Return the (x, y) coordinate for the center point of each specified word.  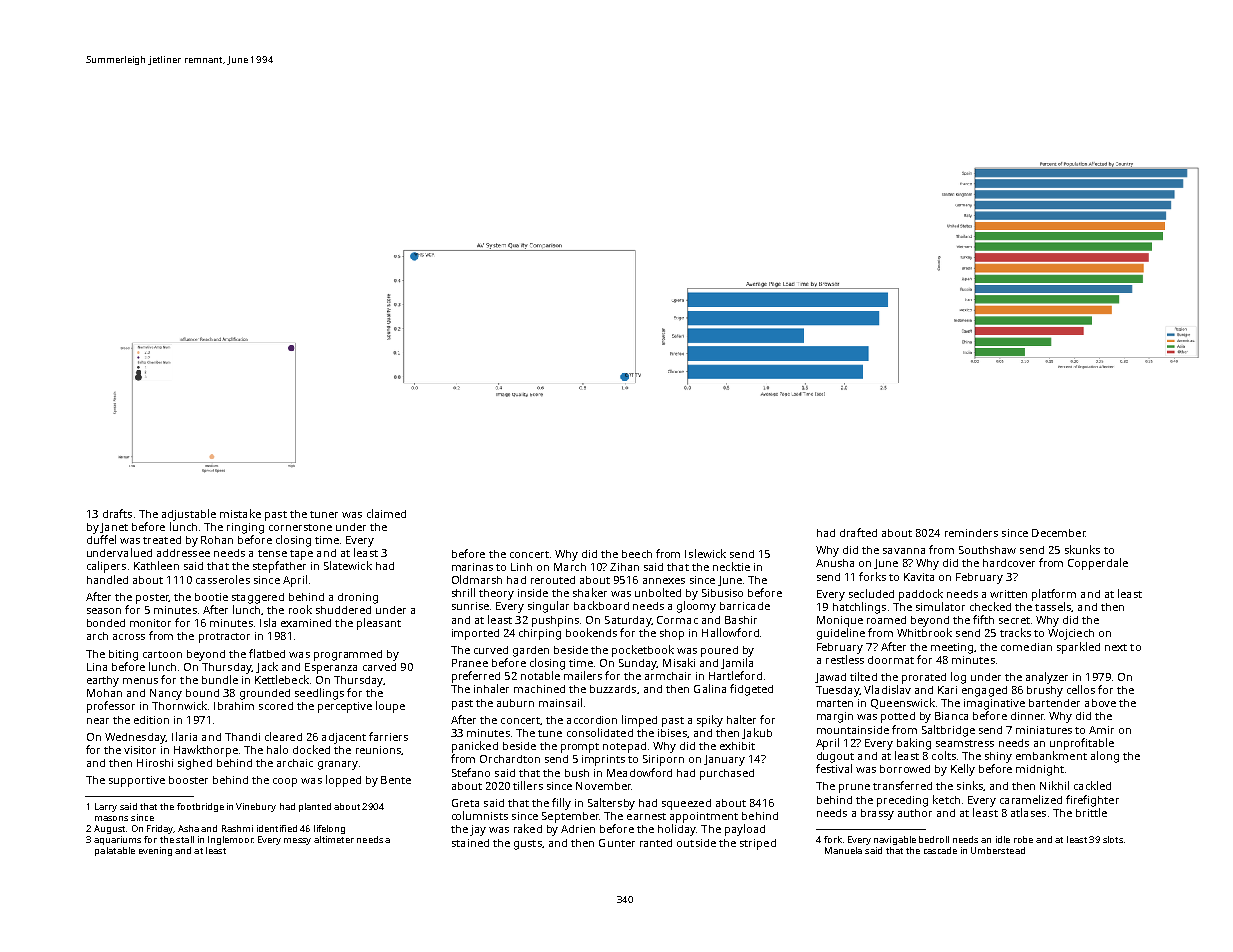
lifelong (329, 829)
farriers (388, 736)
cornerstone (300, 527)
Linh (521, 567)
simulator (940, 606)
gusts (528, 845)
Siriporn (663, 760)
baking (914, 744)
